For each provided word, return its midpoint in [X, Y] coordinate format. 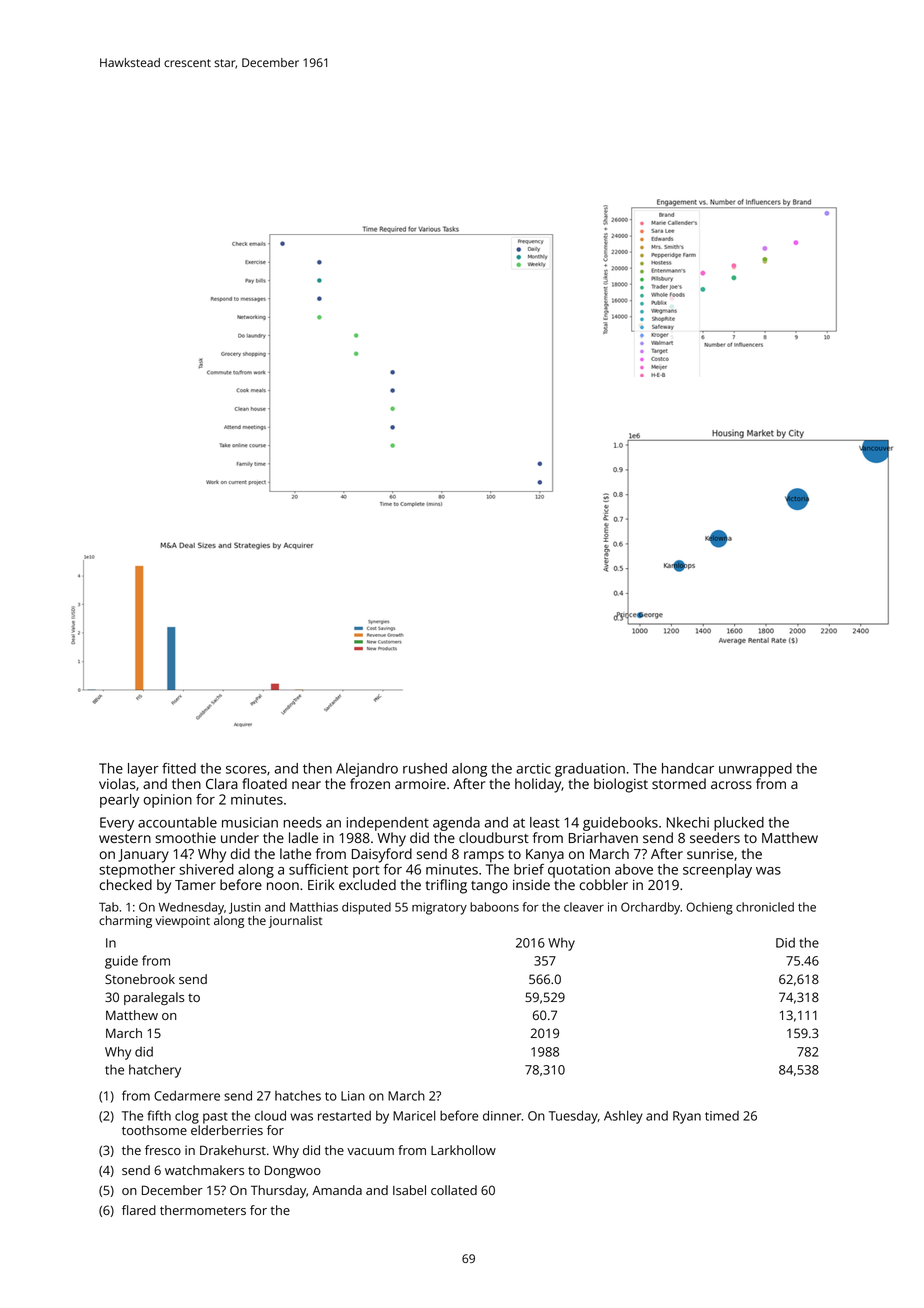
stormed [679, 783]
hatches [298, 1096]
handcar [688, 768]
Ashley [623, 1117]
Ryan [687, 1117]
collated [454, 1190]
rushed [425, 768]
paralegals [154, 998]
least [545, 822]
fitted [179, 768]
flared [139, 1210]
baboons [494, 907]
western [125, 838]
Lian [353, 1096]
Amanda [337, 1190]
